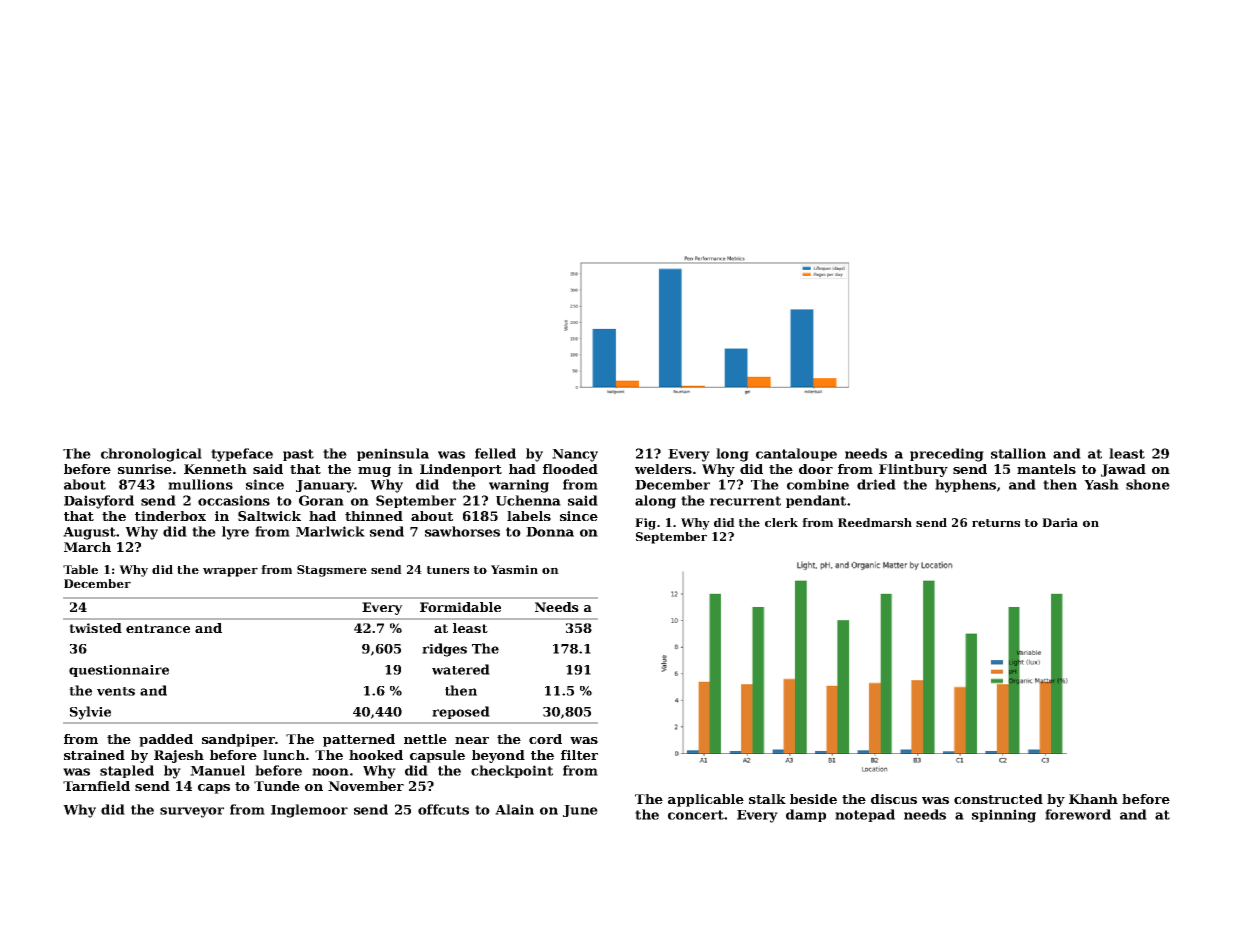 Image resolution: width=1233 pixels, height=952 pixels. What do you see at coordinates (95, 628) in the screenshot?
I see `twisted` at bounding box center [95, 628].
